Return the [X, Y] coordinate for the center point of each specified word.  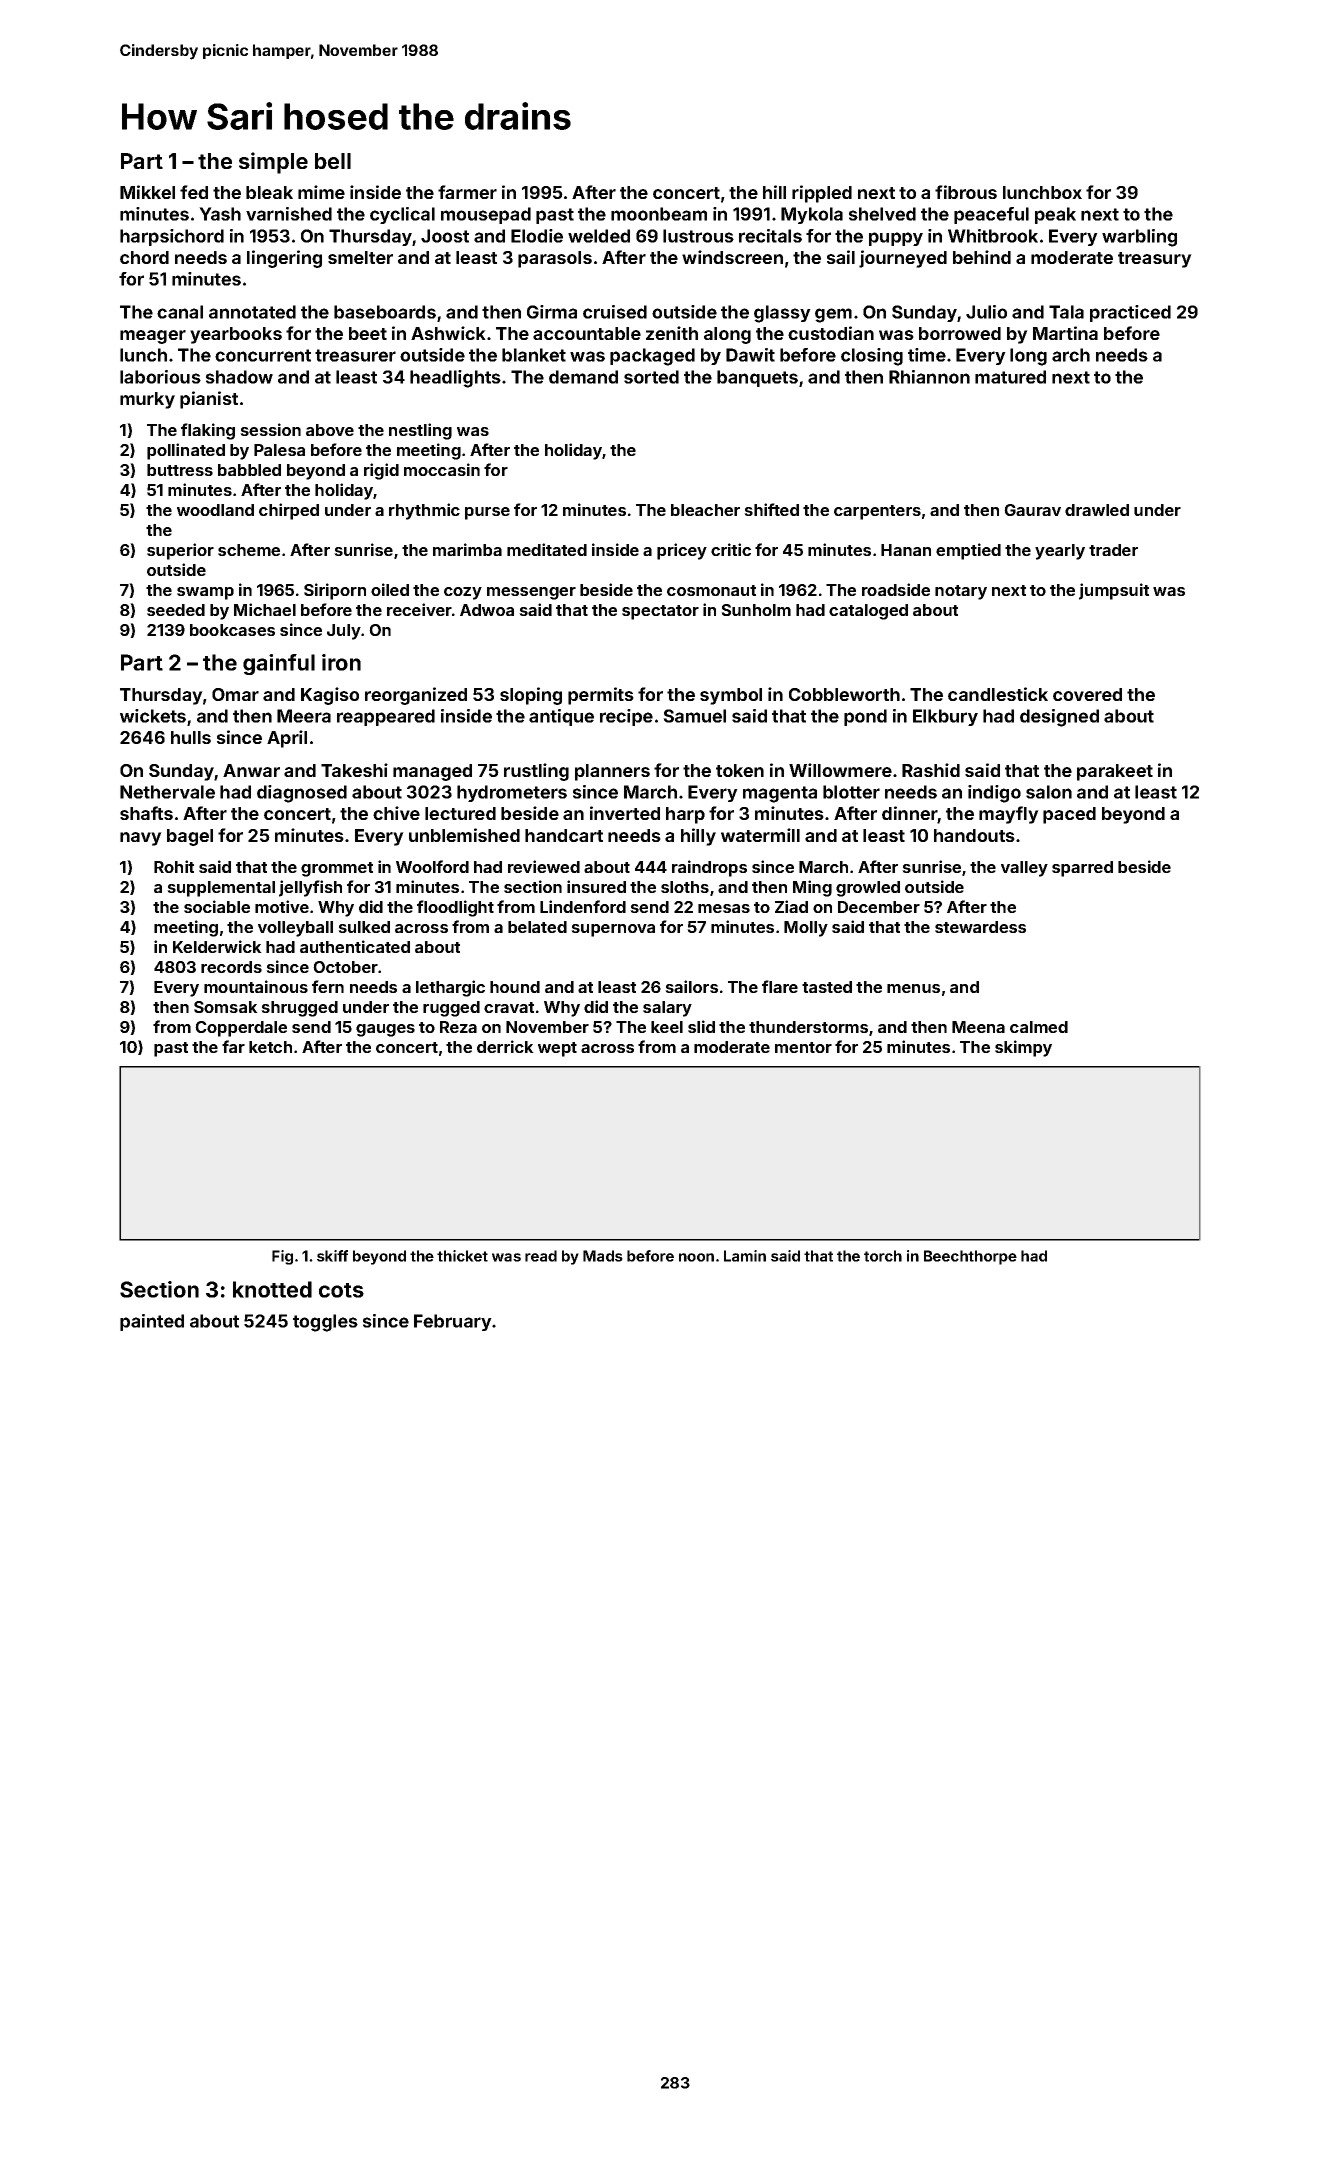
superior [180, 551]
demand [583, 377]
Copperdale [241, 1029]
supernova [613, 930]
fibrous [966, 192]
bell [333, 161]
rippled [822, 194]
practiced [1130, 313]
